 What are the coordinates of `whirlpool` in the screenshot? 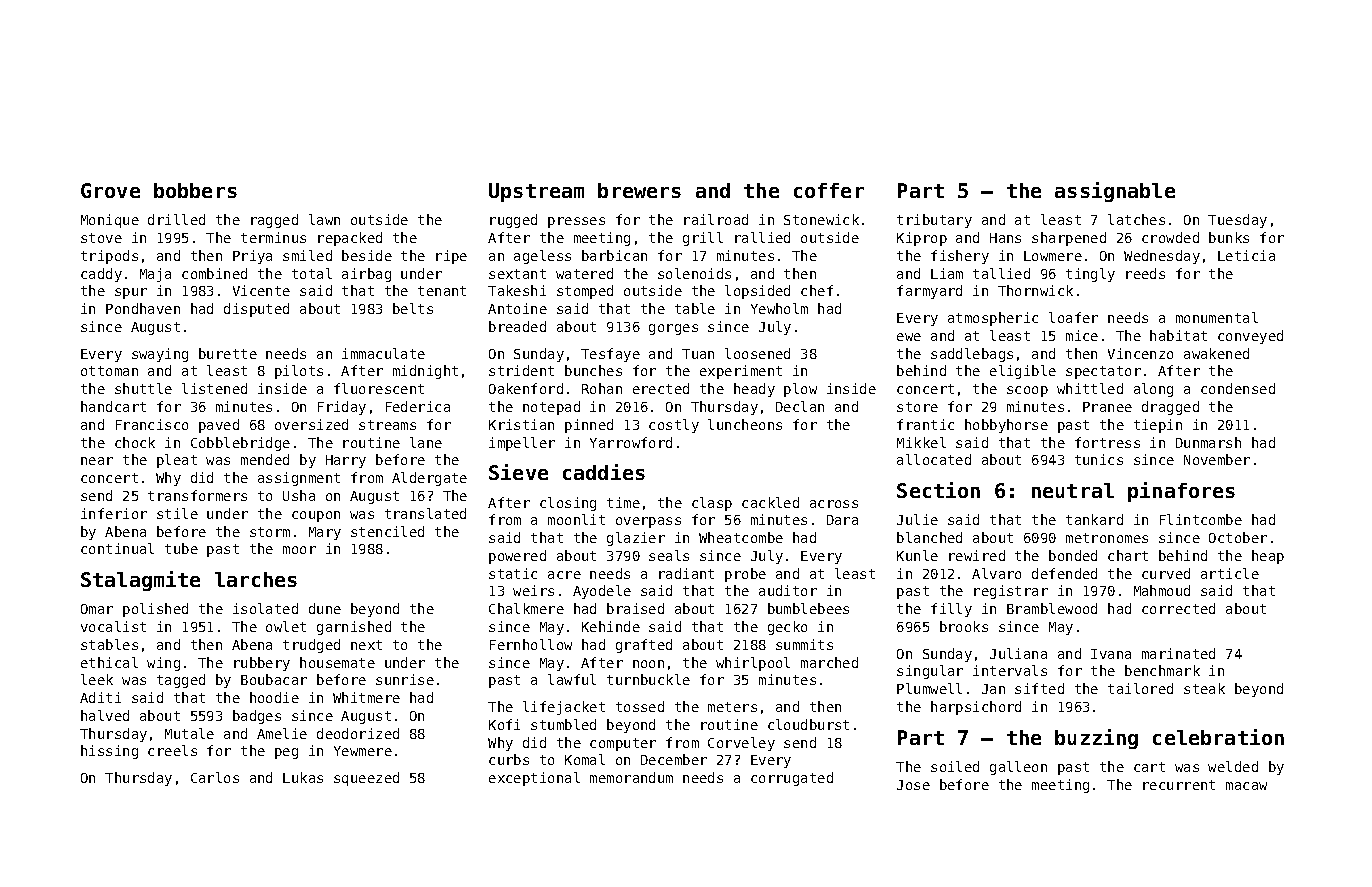 It's located at (753, 664).
